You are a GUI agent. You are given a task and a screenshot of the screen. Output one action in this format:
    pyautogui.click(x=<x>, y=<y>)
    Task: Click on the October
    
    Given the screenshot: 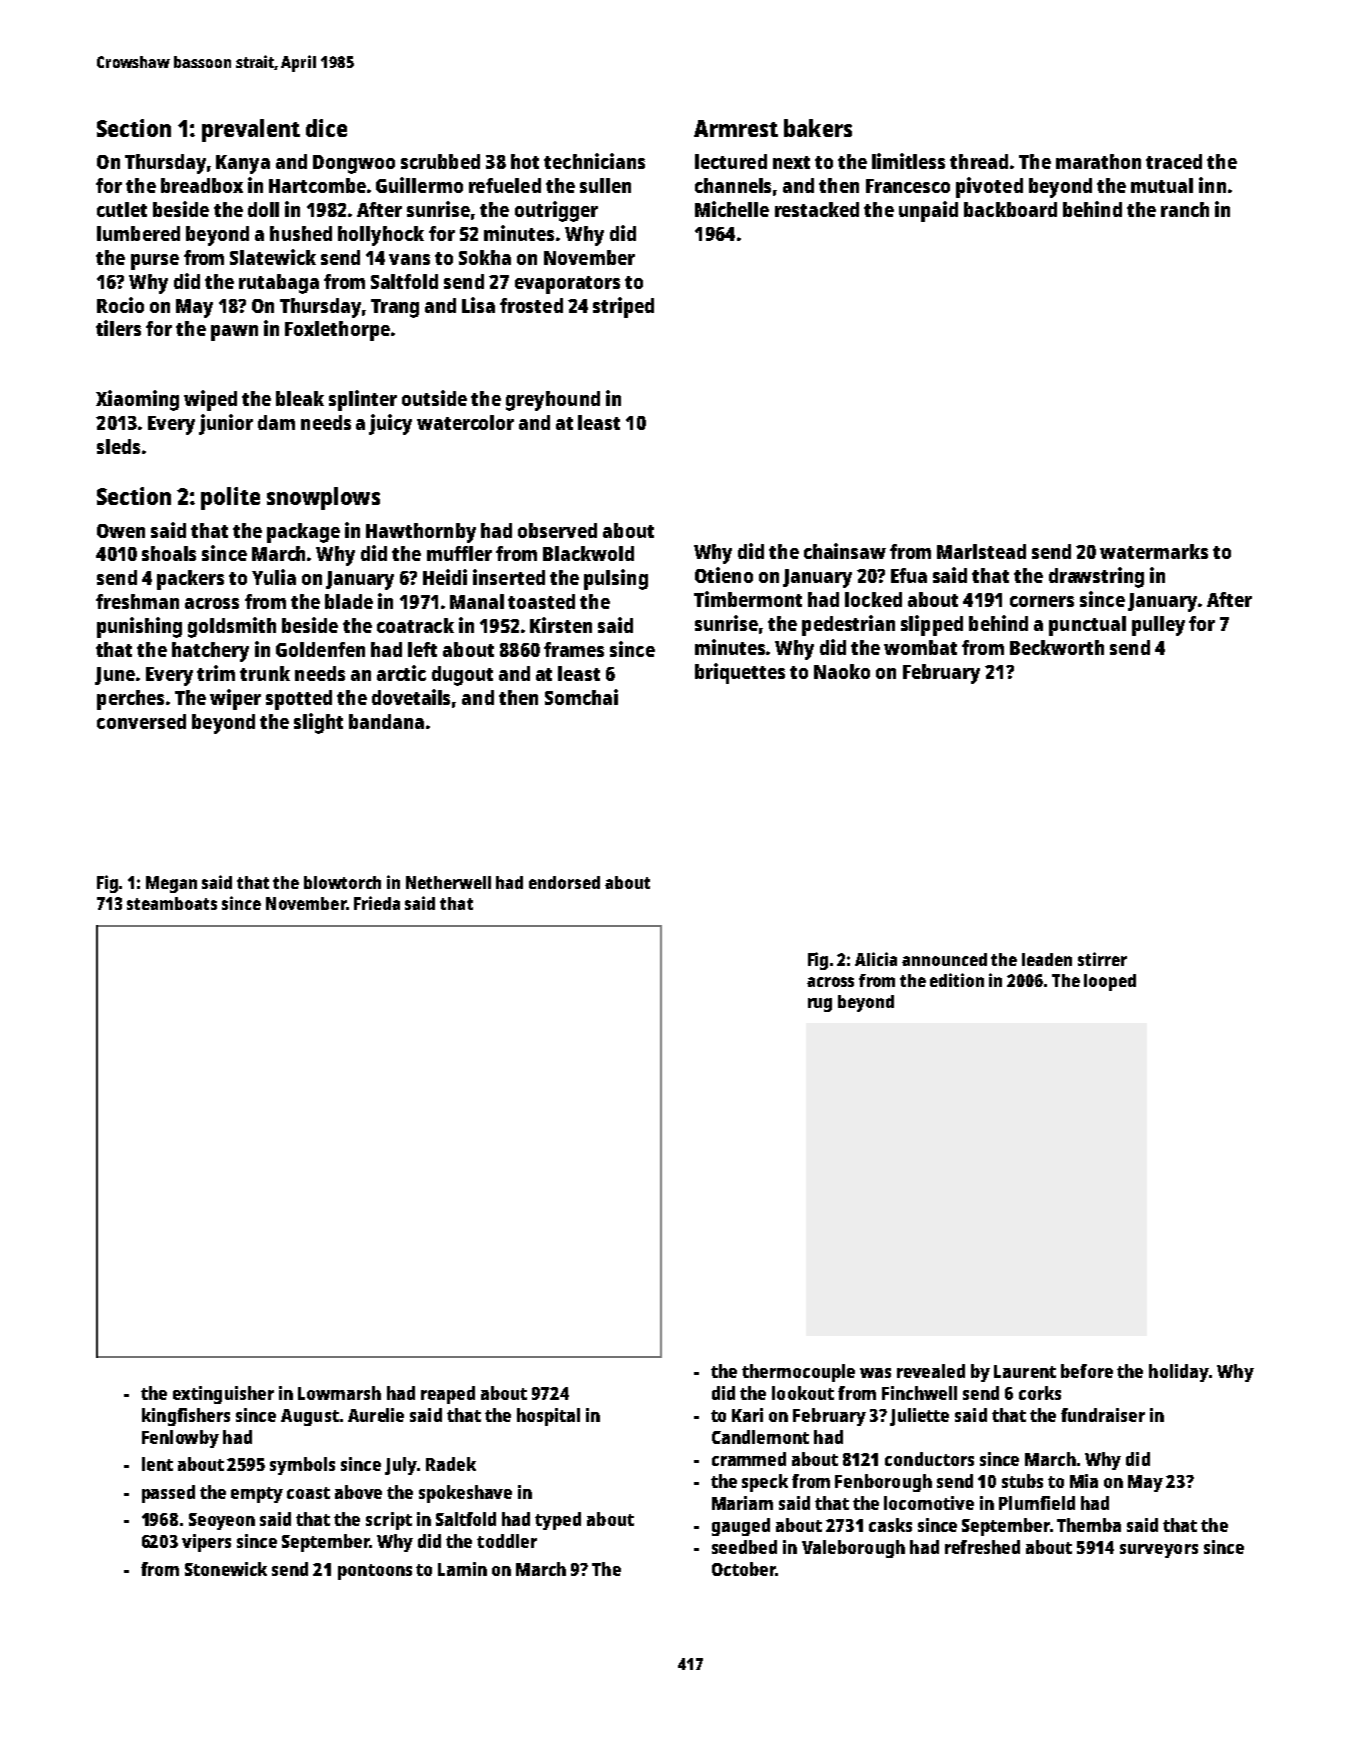 What is the action you would take?
    pyautogui.click(x=744, y=1569)
